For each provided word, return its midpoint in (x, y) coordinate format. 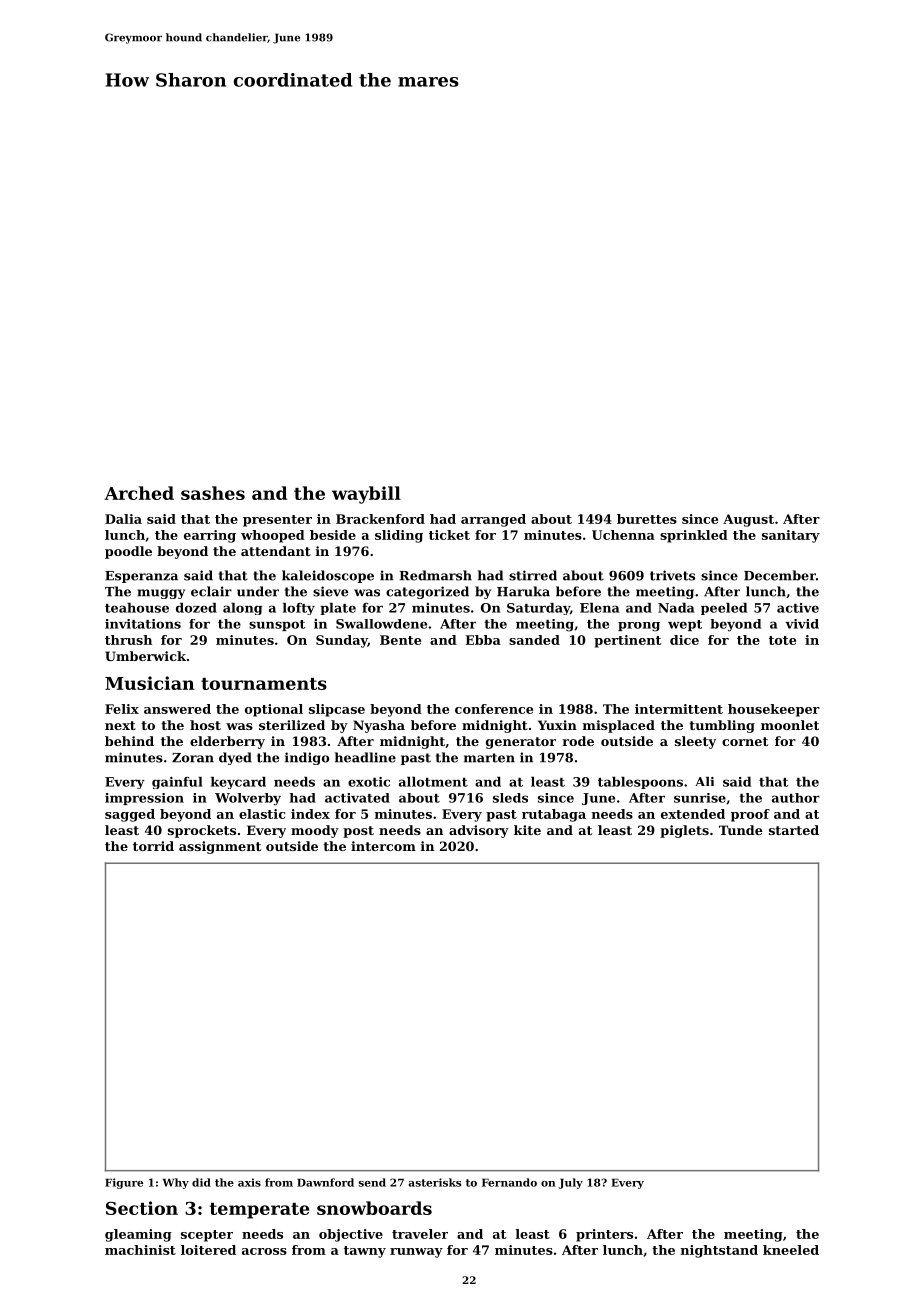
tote (782, 640)
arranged (493, 520)
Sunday (342, 641)
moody (315, 831)
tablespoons (640, 783)
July (571, 1183)
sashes (213, 493)
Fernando (509, 1182)
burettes (647, 519)
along (242, 609)
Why (176, 1183)
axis (249, 1182)
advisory (479, 831)
